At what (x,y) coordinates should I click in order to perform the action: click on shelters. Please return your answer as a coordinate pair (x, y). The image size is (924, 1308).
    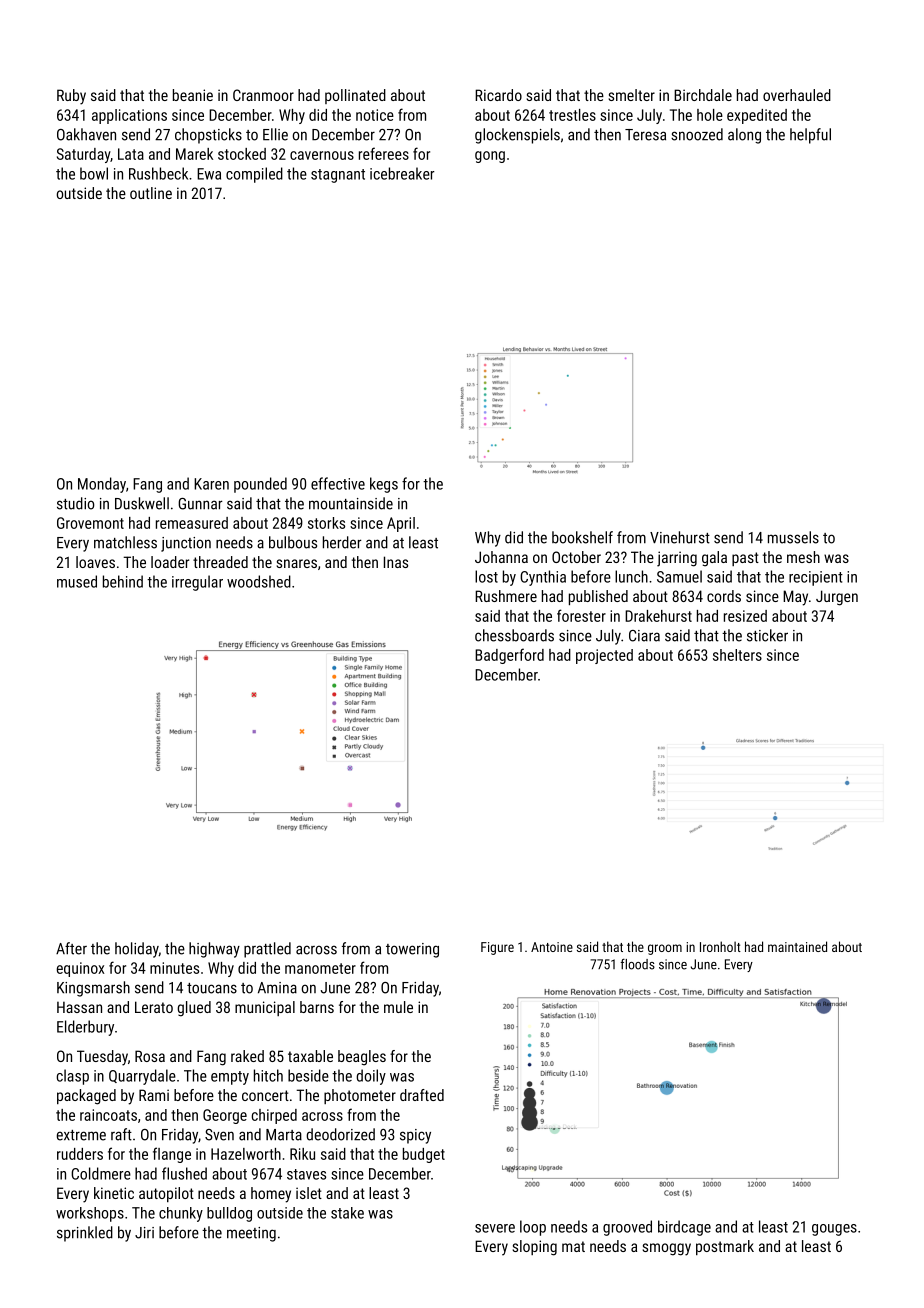
    Looking at the image, I should click on (737, 655).
